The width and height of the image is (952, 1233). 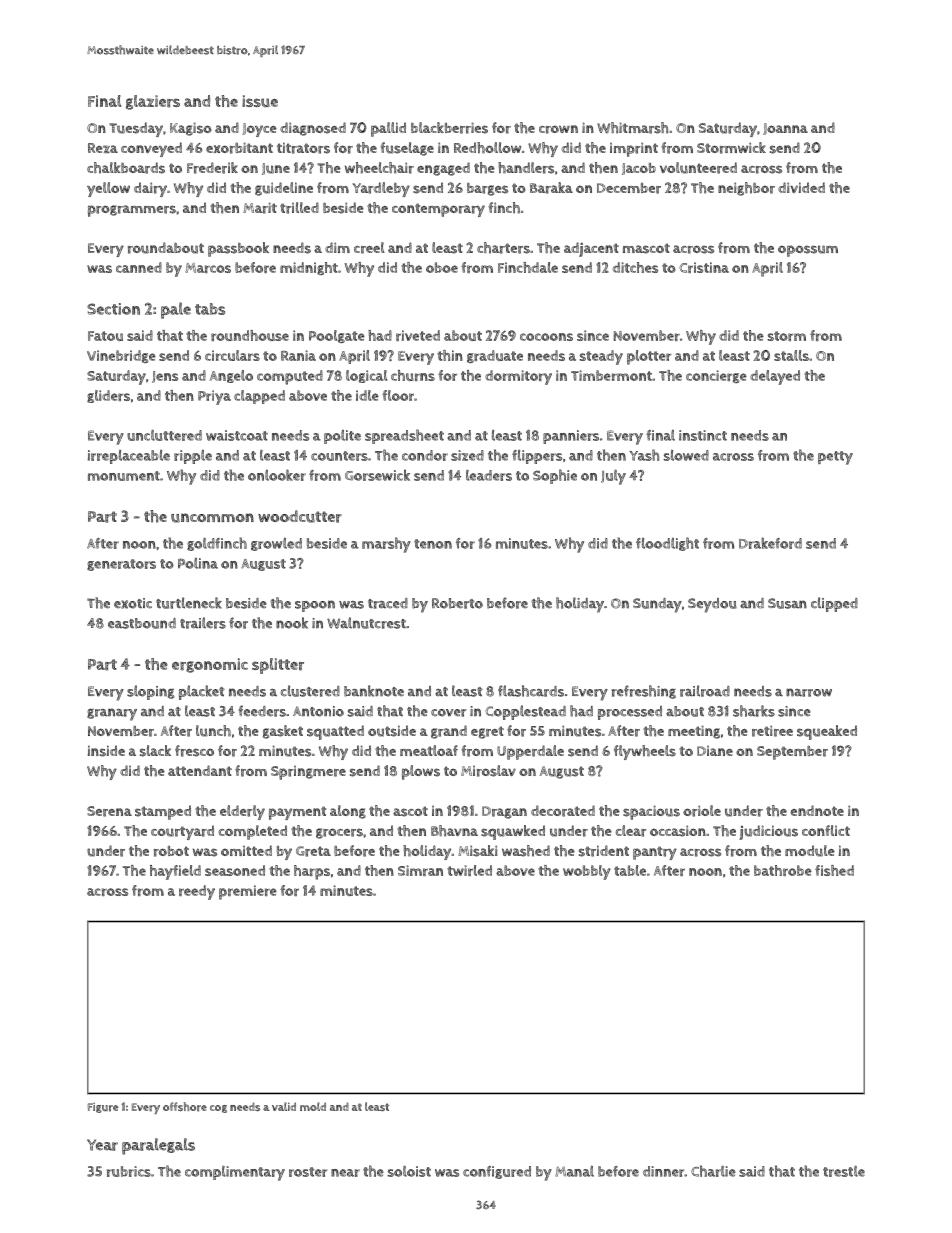 What do you see at coordinates (198, 563) in the image?
I see `Polina` at bounding box center [198, 563].
